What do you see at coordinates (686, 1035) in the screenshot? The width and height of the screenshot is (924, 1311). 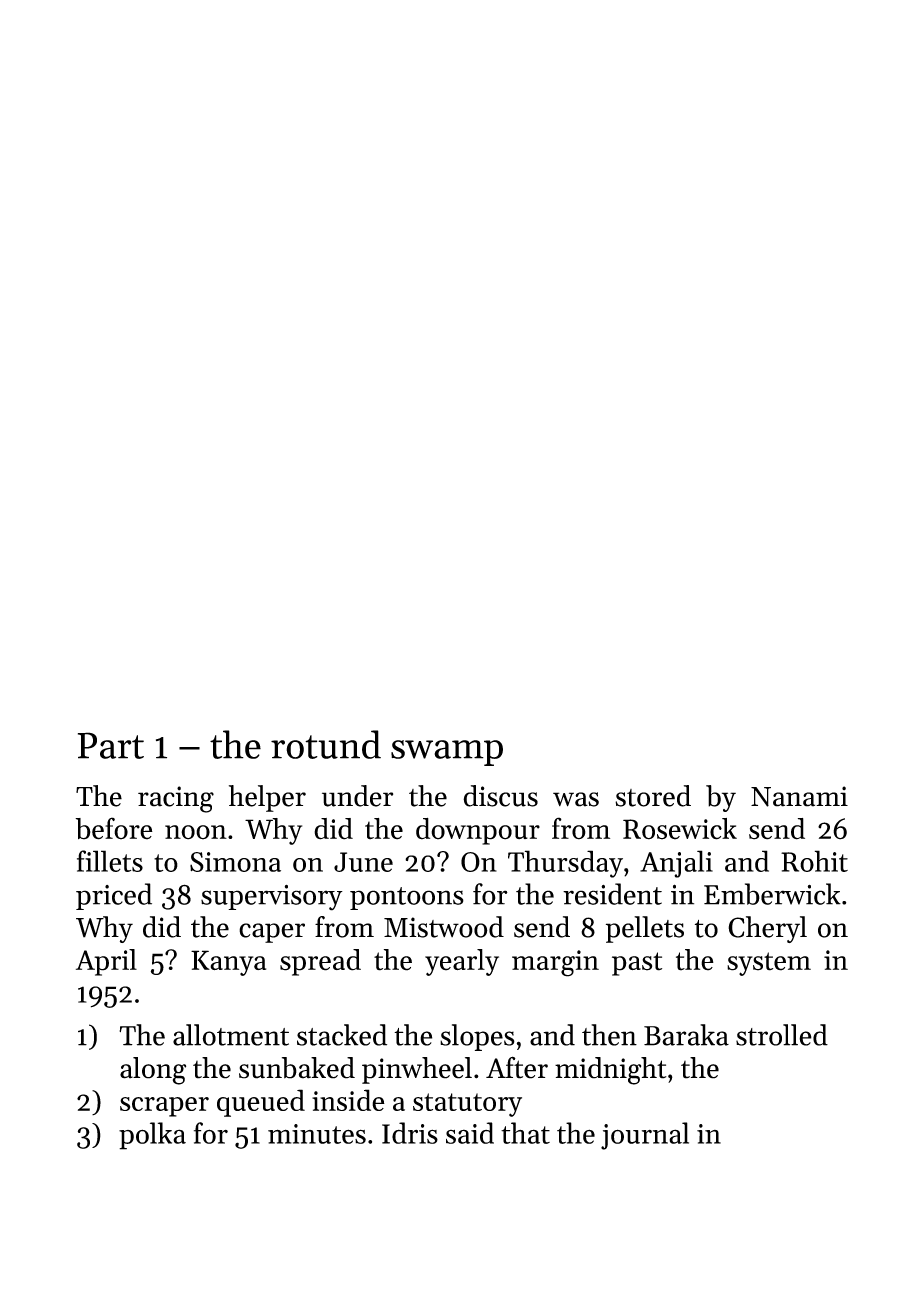 I see `Baraka` at bounding box center [686, 1035].
